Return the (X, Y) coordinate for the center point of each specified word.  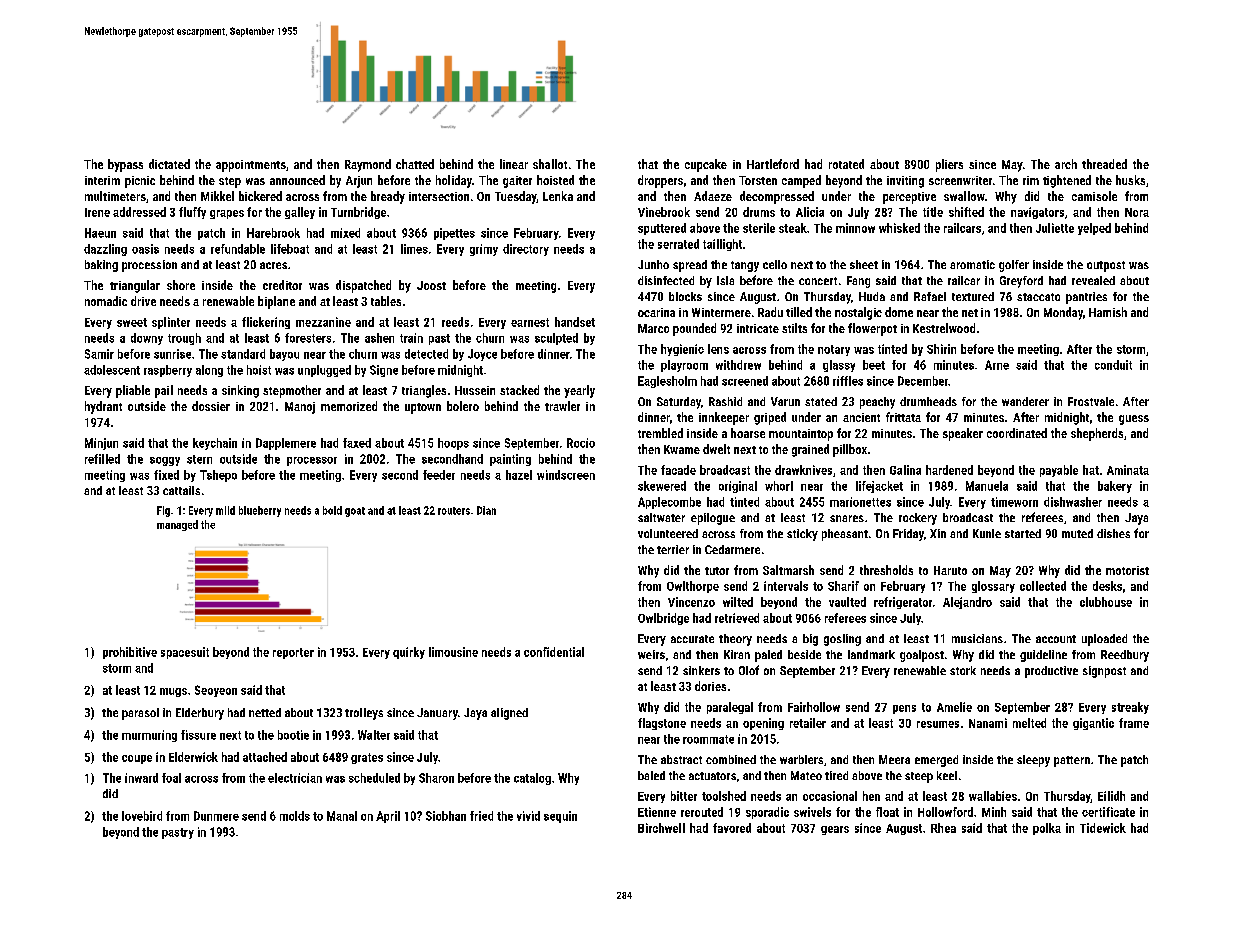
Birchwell (661, 828)
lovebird (142, 816)
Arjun (359, 182)
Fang (858, 282)
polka (1047, 829)
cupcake (706, 165)
